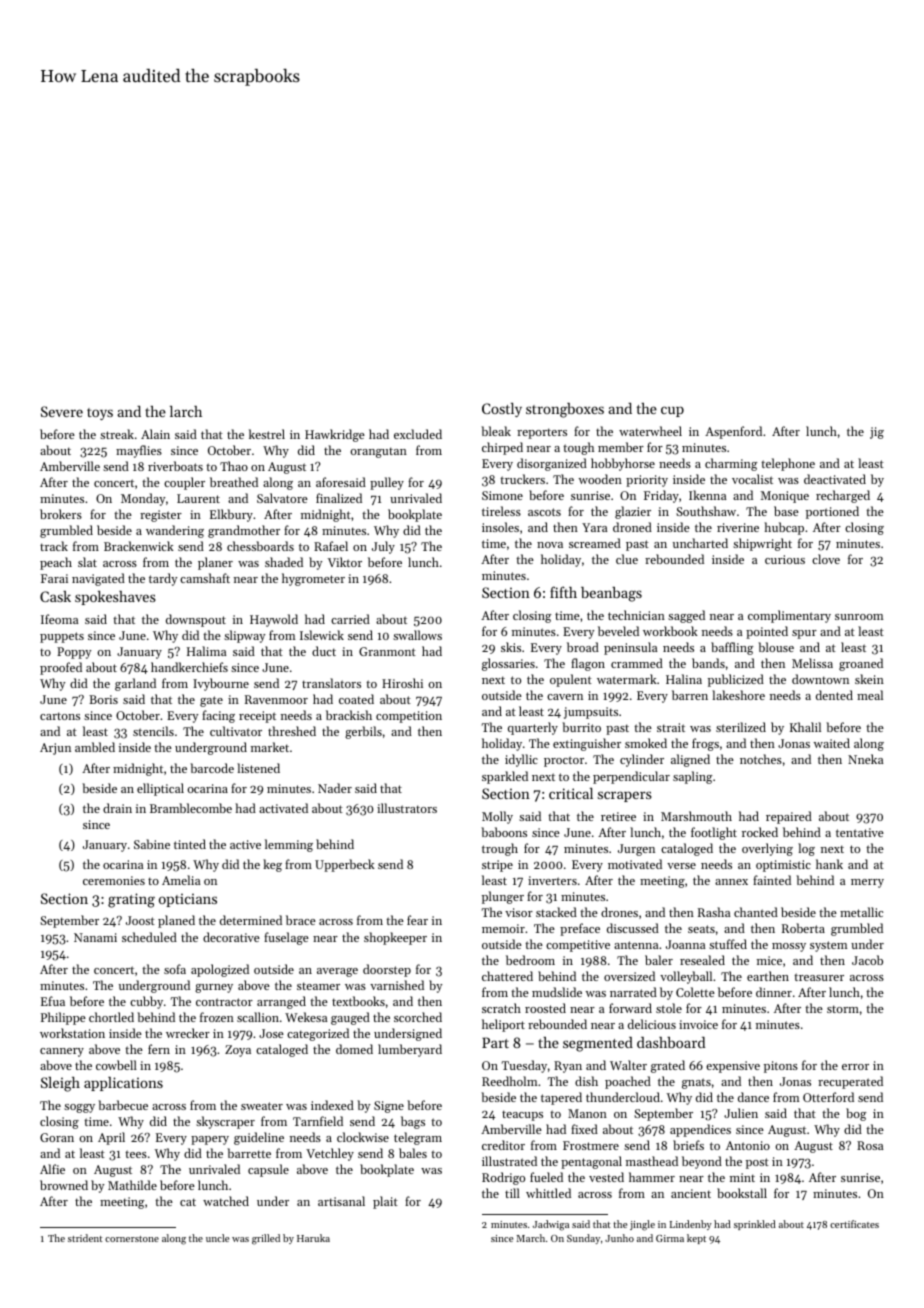 This document has height=1308, width=924. Describe the element at coordinates (788, 464) in the document. I see `telephone` at that location.
